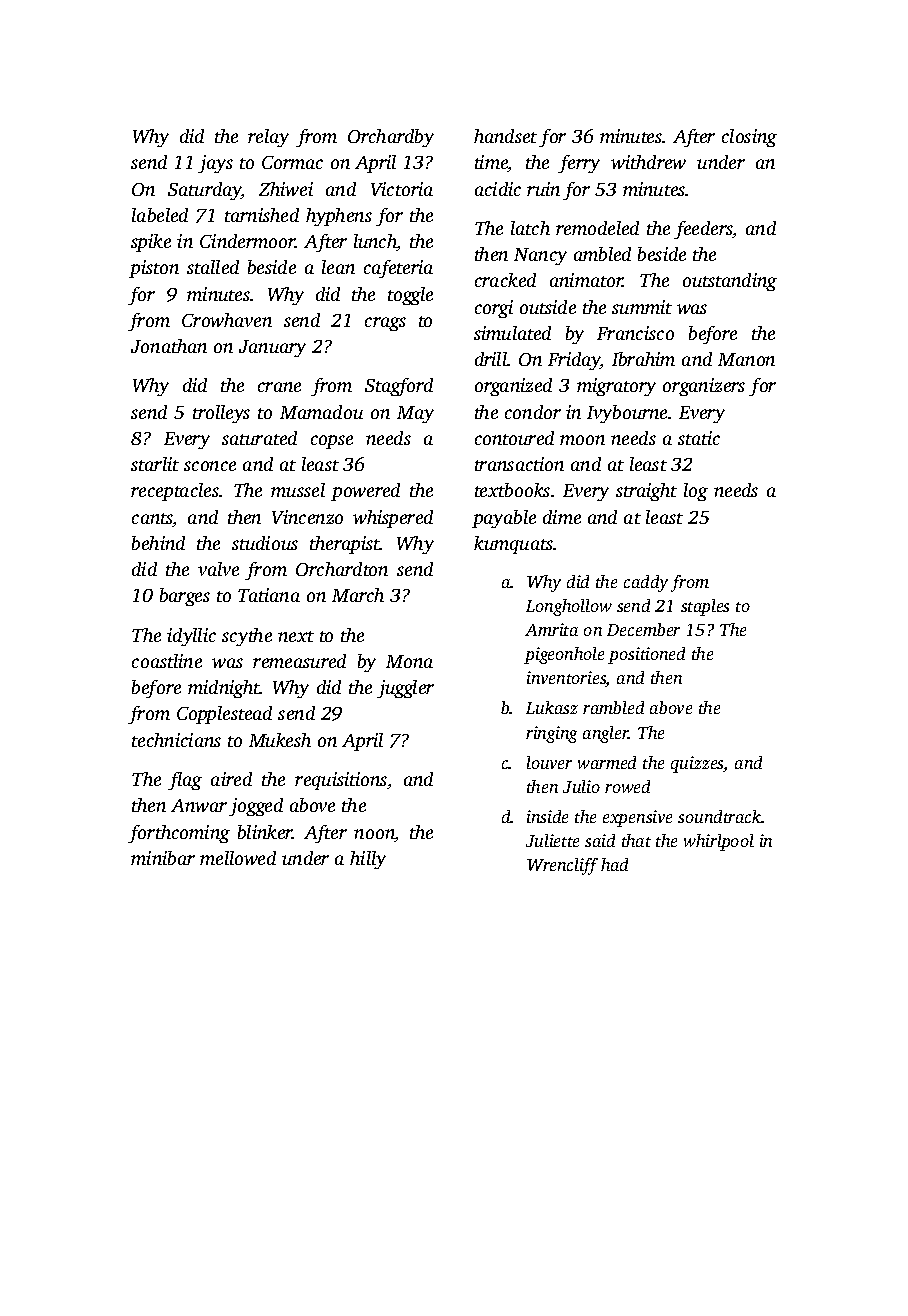 Image resolution: width=908 pixels, height=1316 pixels. Describe the element at coordinates (696, 492) in the document. I see `log` at that location.
